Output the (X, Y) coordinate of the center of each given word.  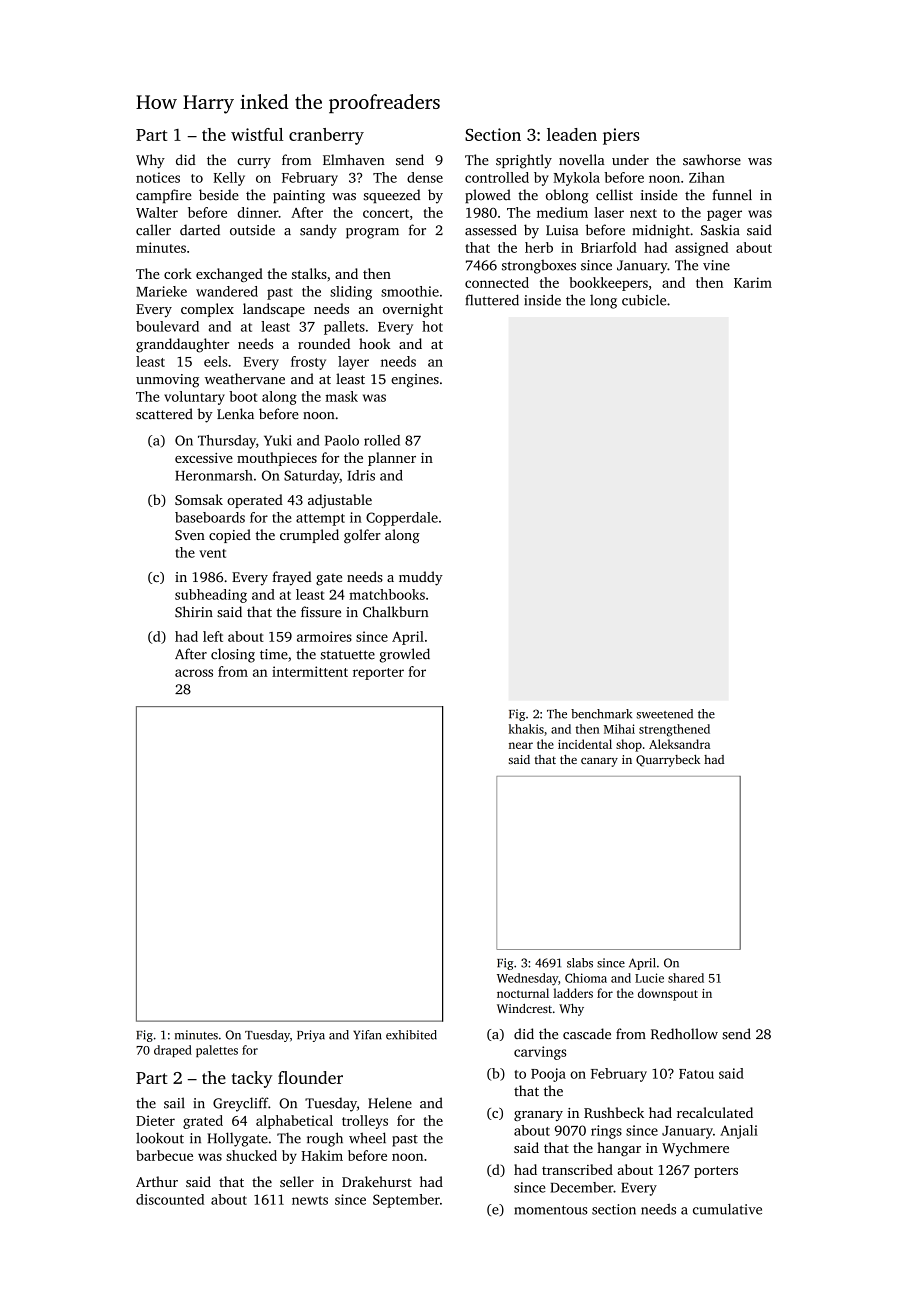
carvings (540, 1053)
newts (310, 1200)
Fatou (696, 1074)
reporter (378, 674)
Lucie (649, 978)
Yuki (278, 440)
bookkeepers (608, 284)
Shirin (194, 612)
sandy (318, 231)
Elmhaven (354, 159)
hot (432, 326)
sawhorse (712, 159)
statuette (348, 655)
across (194, 673)
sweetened (665, 714)
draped (173, 1051)
